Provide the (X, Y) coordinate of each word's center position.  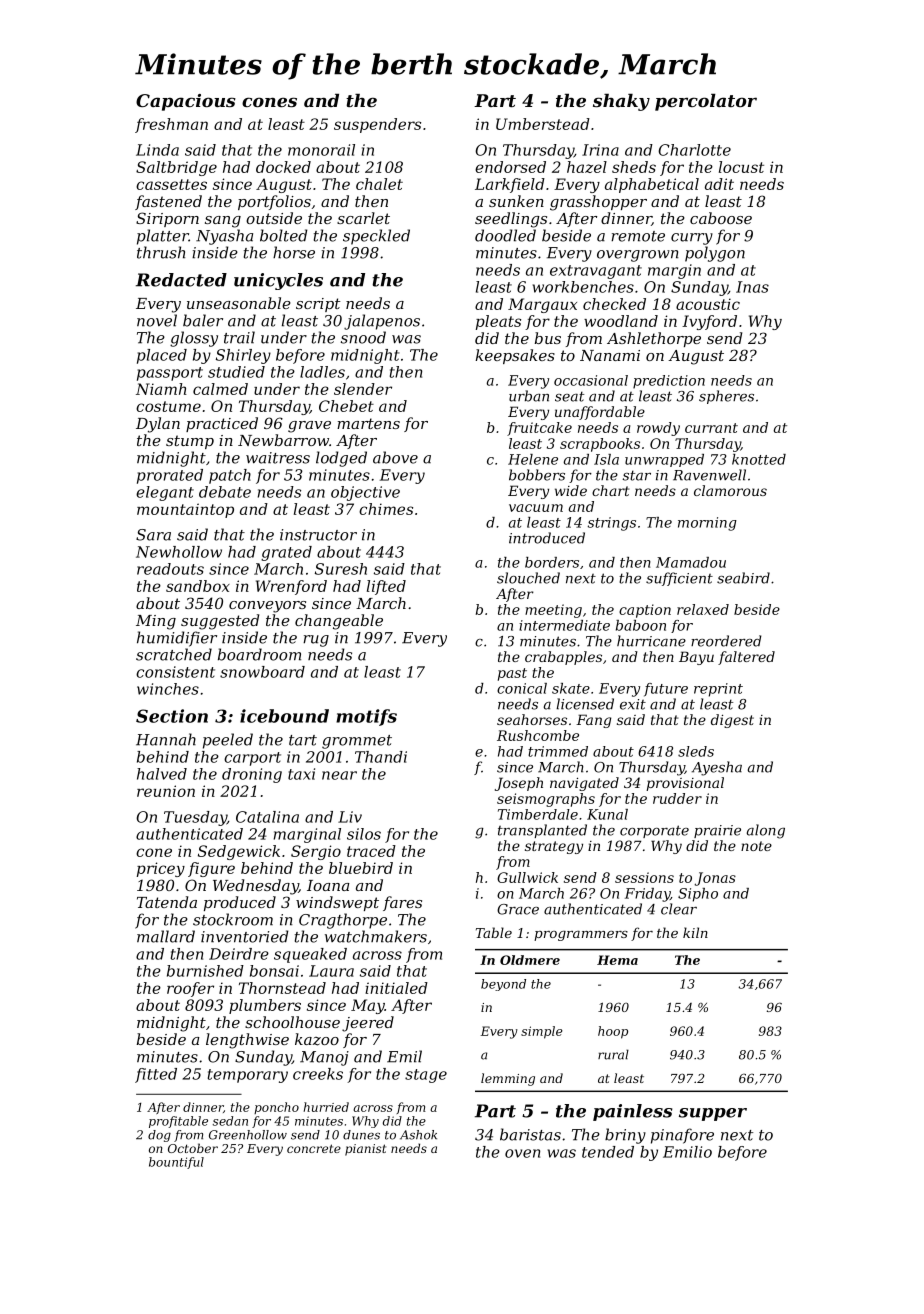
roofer (190, 989)
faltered (746, 658)
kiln (695, 932)
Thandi (381, 757)
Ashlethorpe (654, 339)
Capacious (186, 102)
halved (162, 774)
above (395, 457)
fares (402, 903)
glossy (194, 339)
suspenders (377, 125)
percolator (706, 102)
